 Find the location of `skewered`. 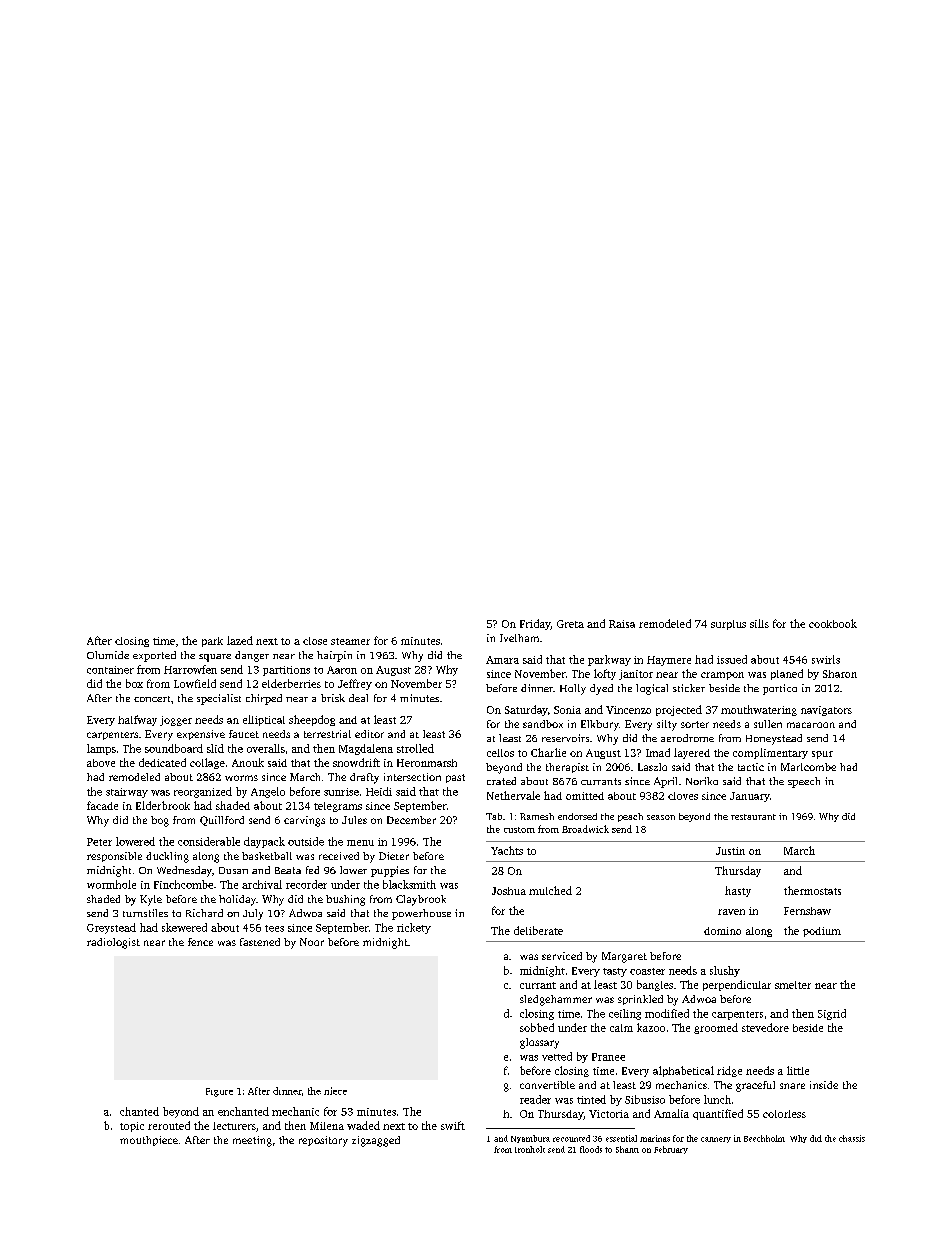

skewered is located at coordinates (184, 927).
